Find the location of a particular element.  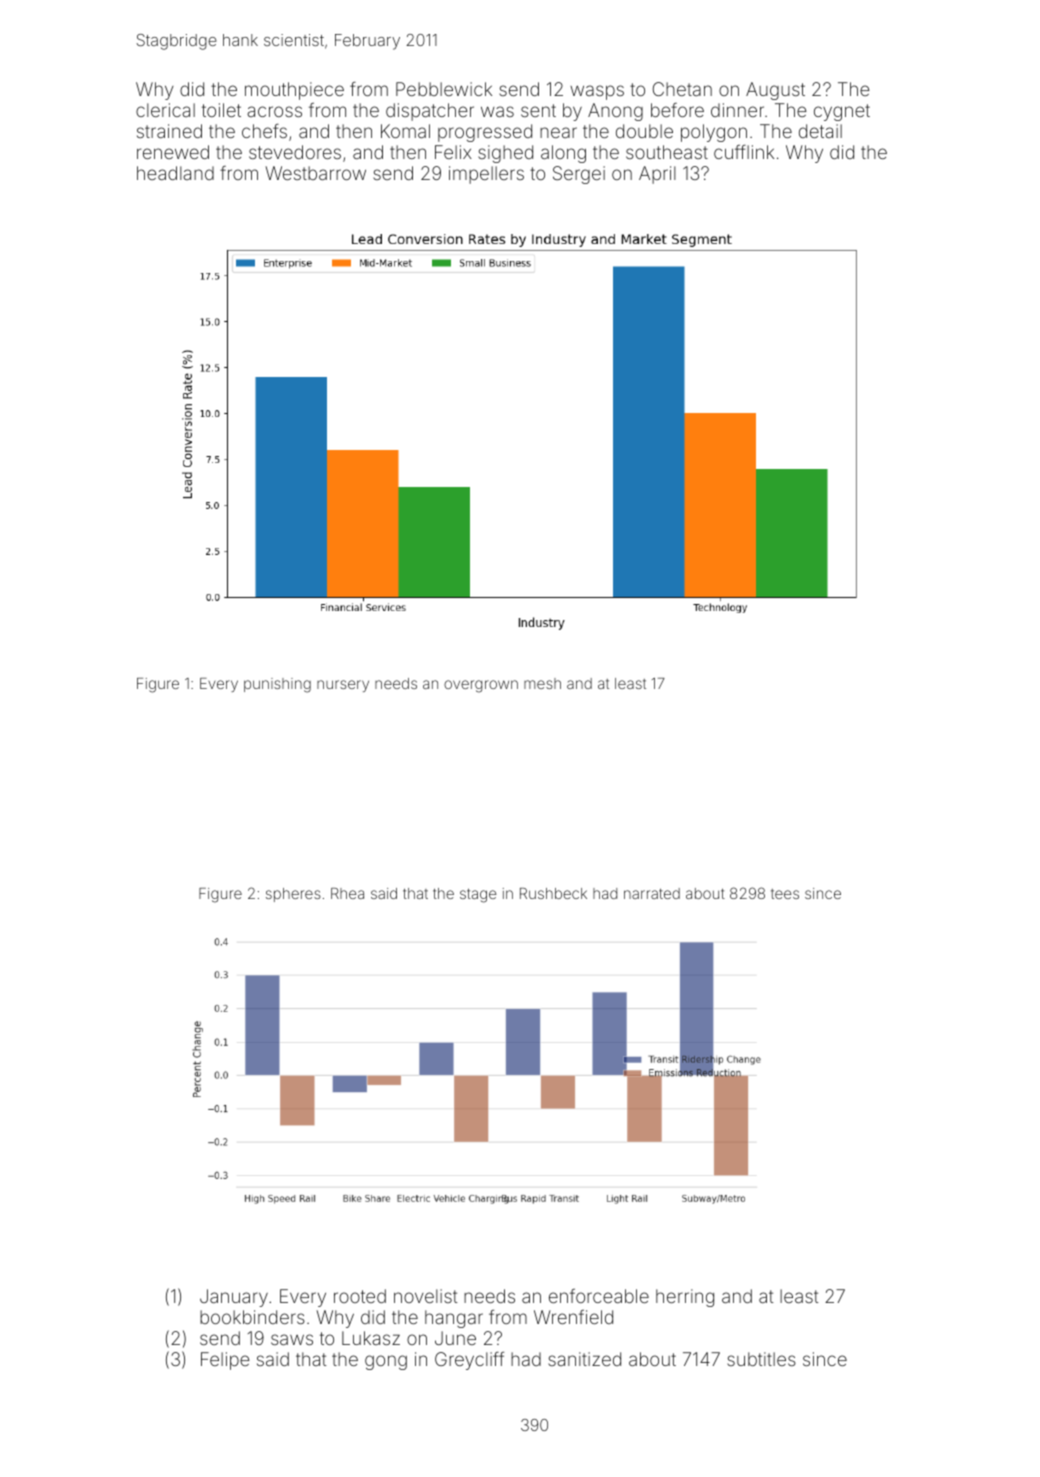

Westbarrow is located at coordinates (316, 173).
